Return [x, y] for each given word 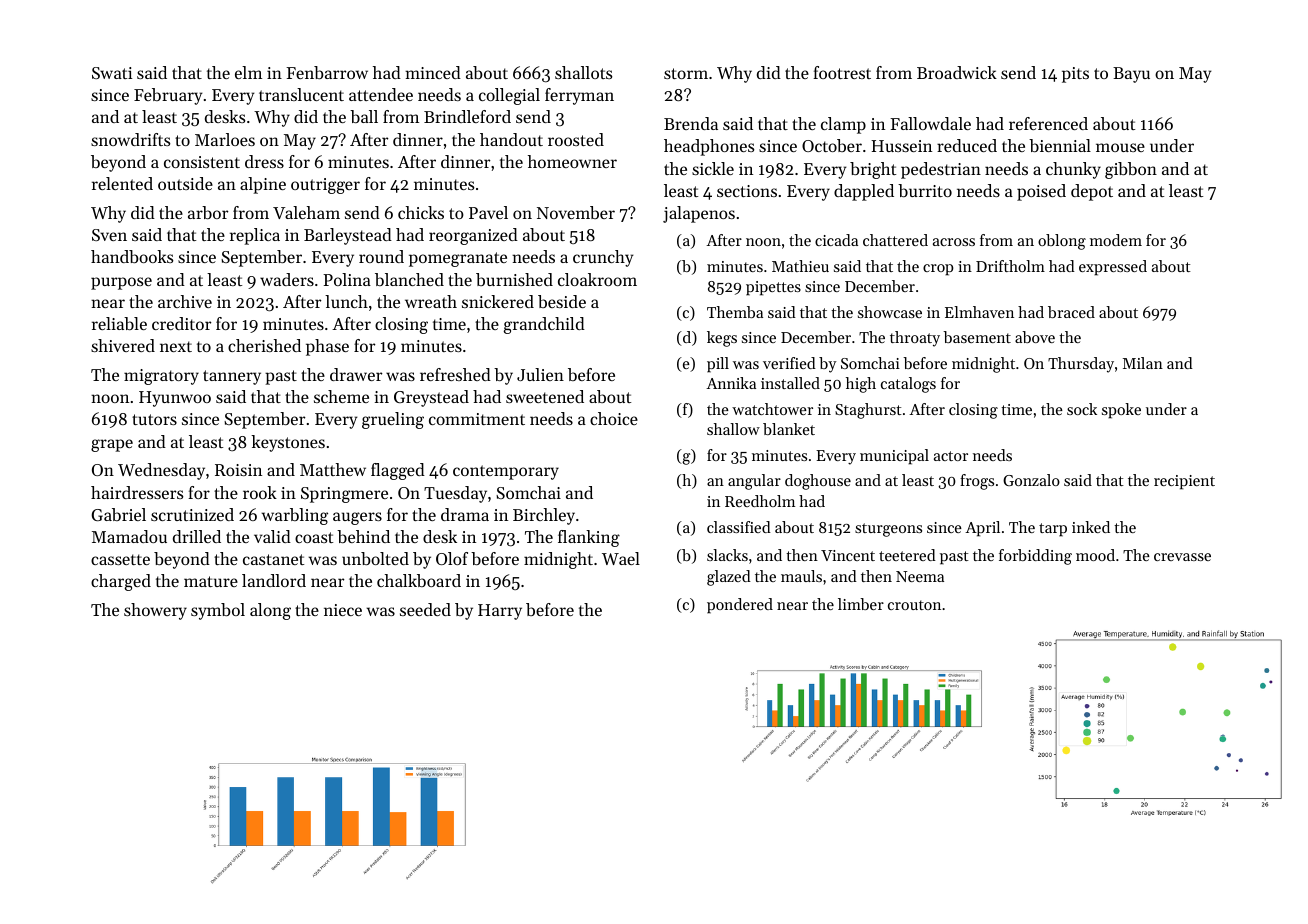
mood [1095, 555]
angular [754, 482]
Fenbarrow [327, 72]
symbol [218, 611]
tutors [154, 419]
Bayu [1131, 75]
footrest [842, 72]
